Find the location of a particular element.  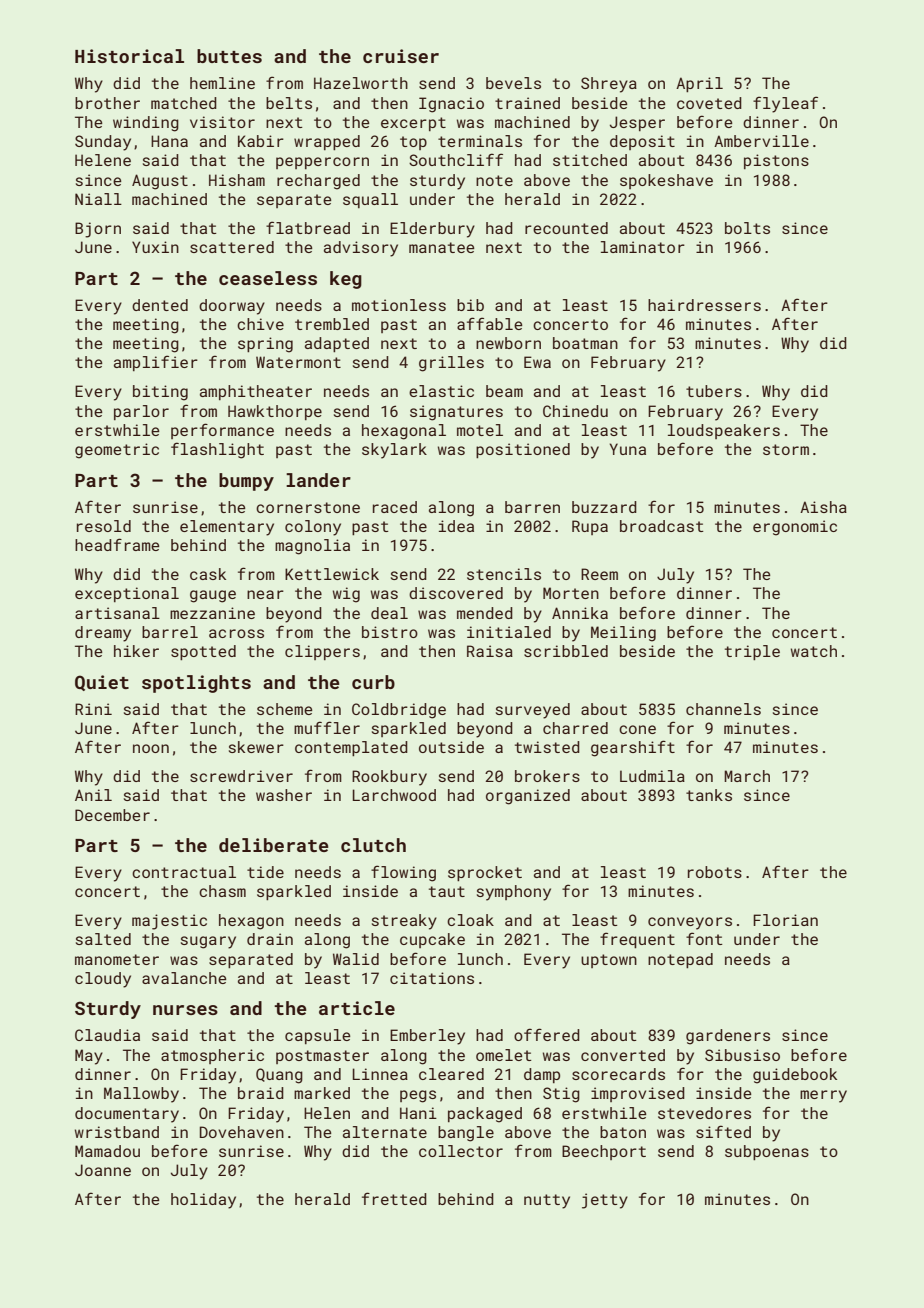

performance is located at coordinates (222, 431).
